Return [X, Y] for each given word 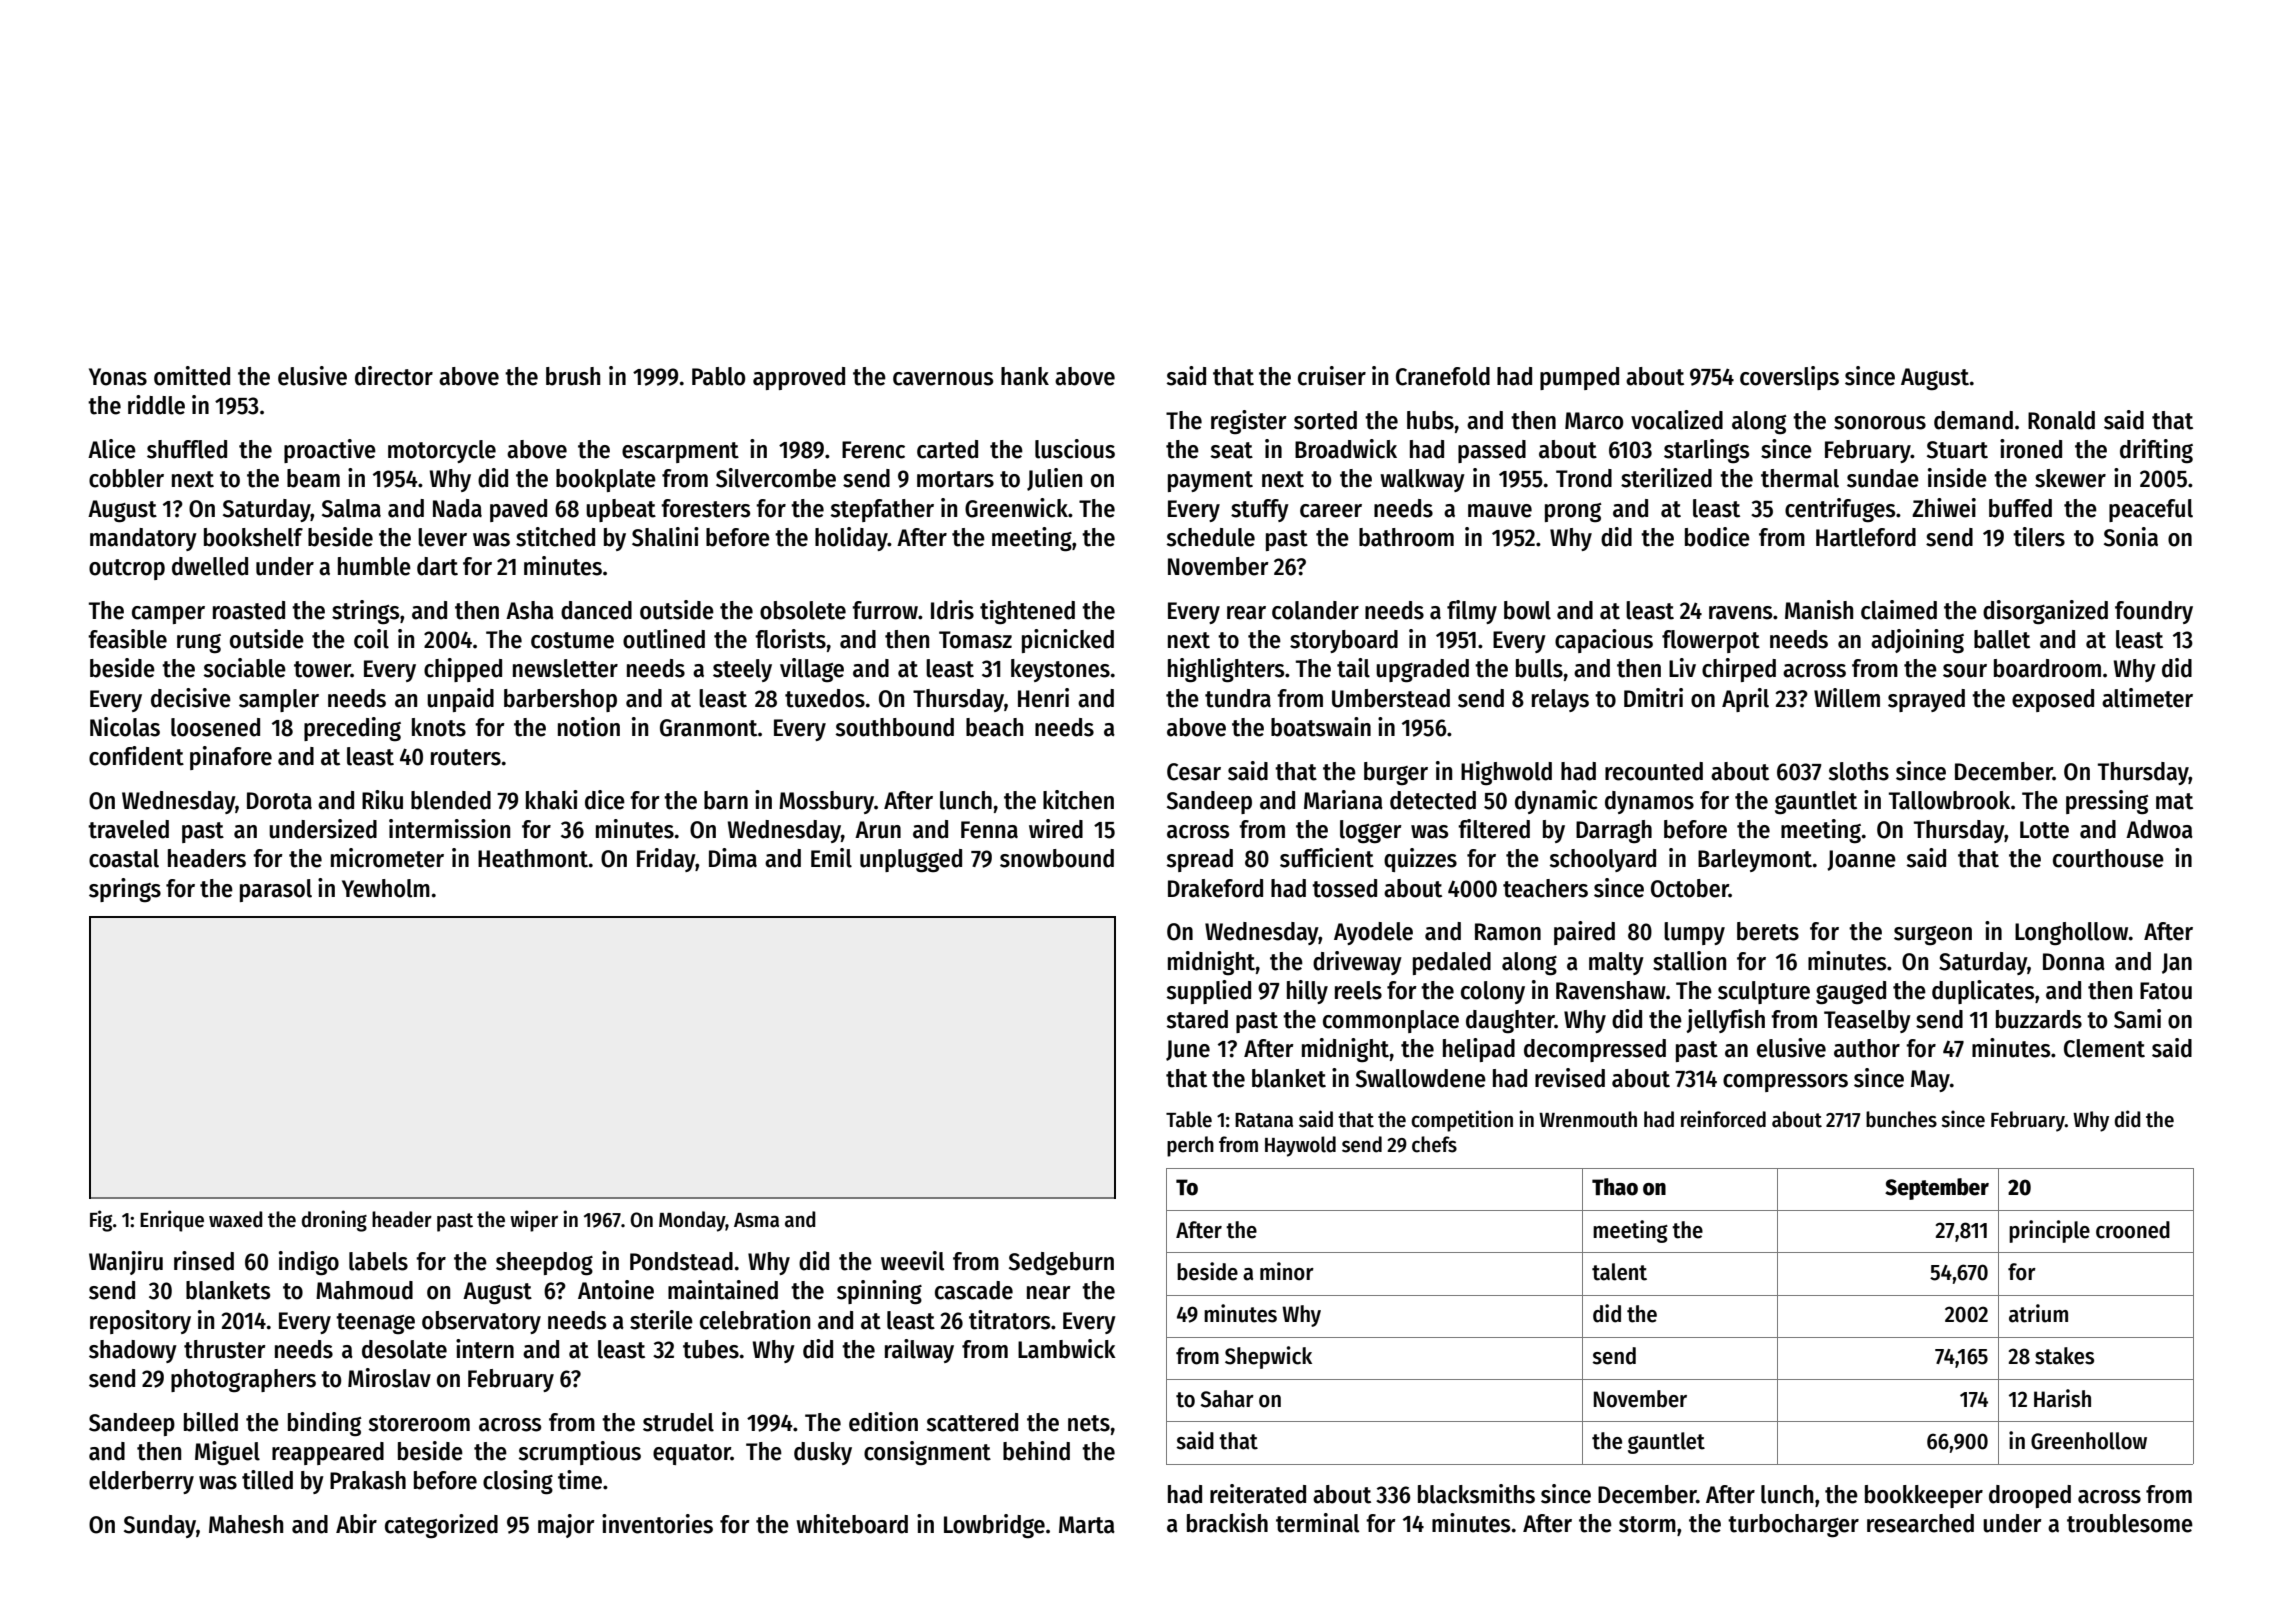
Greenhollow [2089, 1441]
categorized [441, 1526]
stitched [555, 537]
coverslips [1789, 378]
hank [1025, 376]
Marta [1087, 1525]
